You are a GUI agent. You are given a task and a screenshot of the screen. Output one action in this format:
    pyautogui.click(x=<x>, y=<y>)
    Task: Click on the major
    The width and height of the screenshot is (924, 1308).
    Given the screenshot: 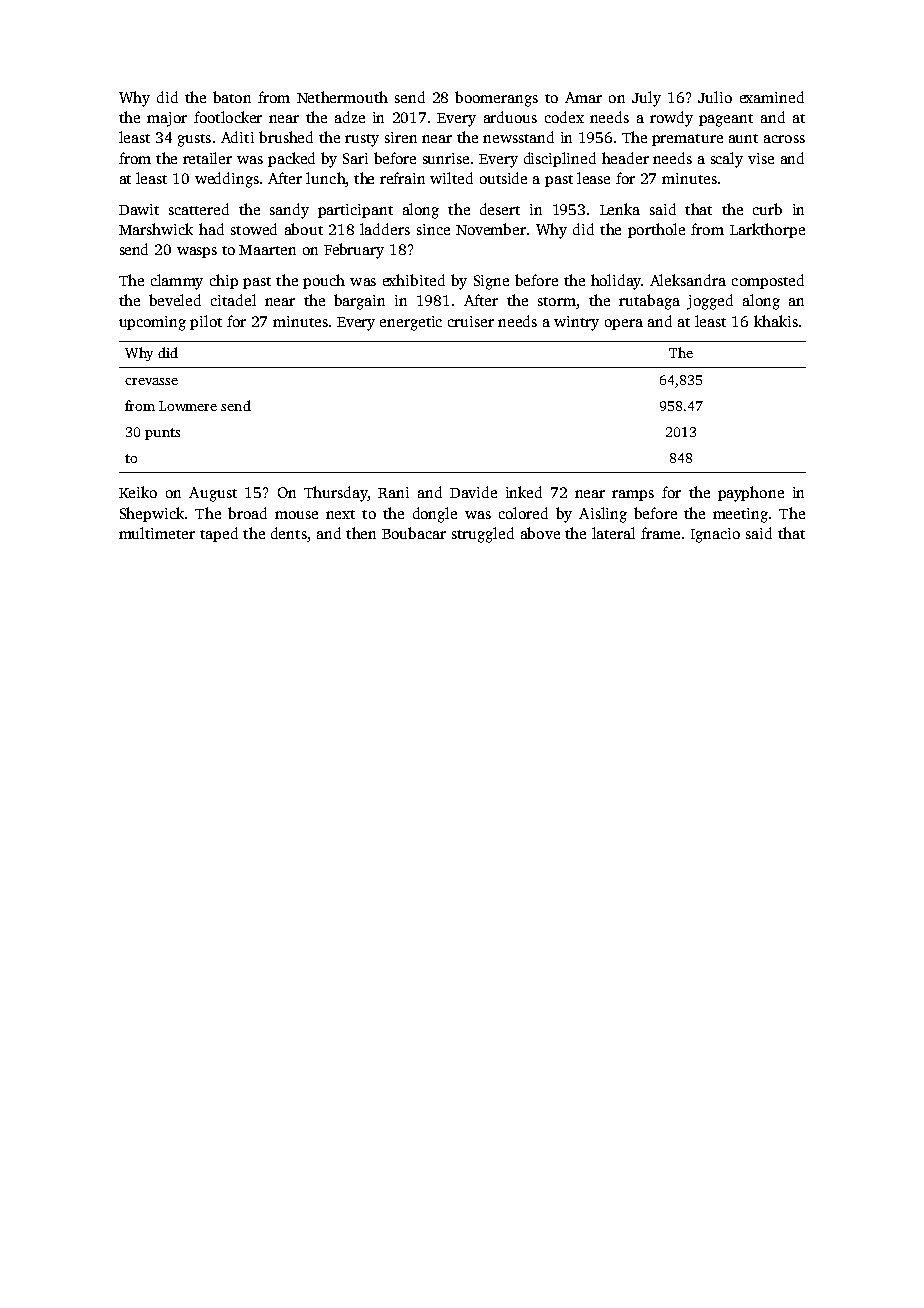 What is the action you would take?
    pyautogui.click(x=167, y=119)
